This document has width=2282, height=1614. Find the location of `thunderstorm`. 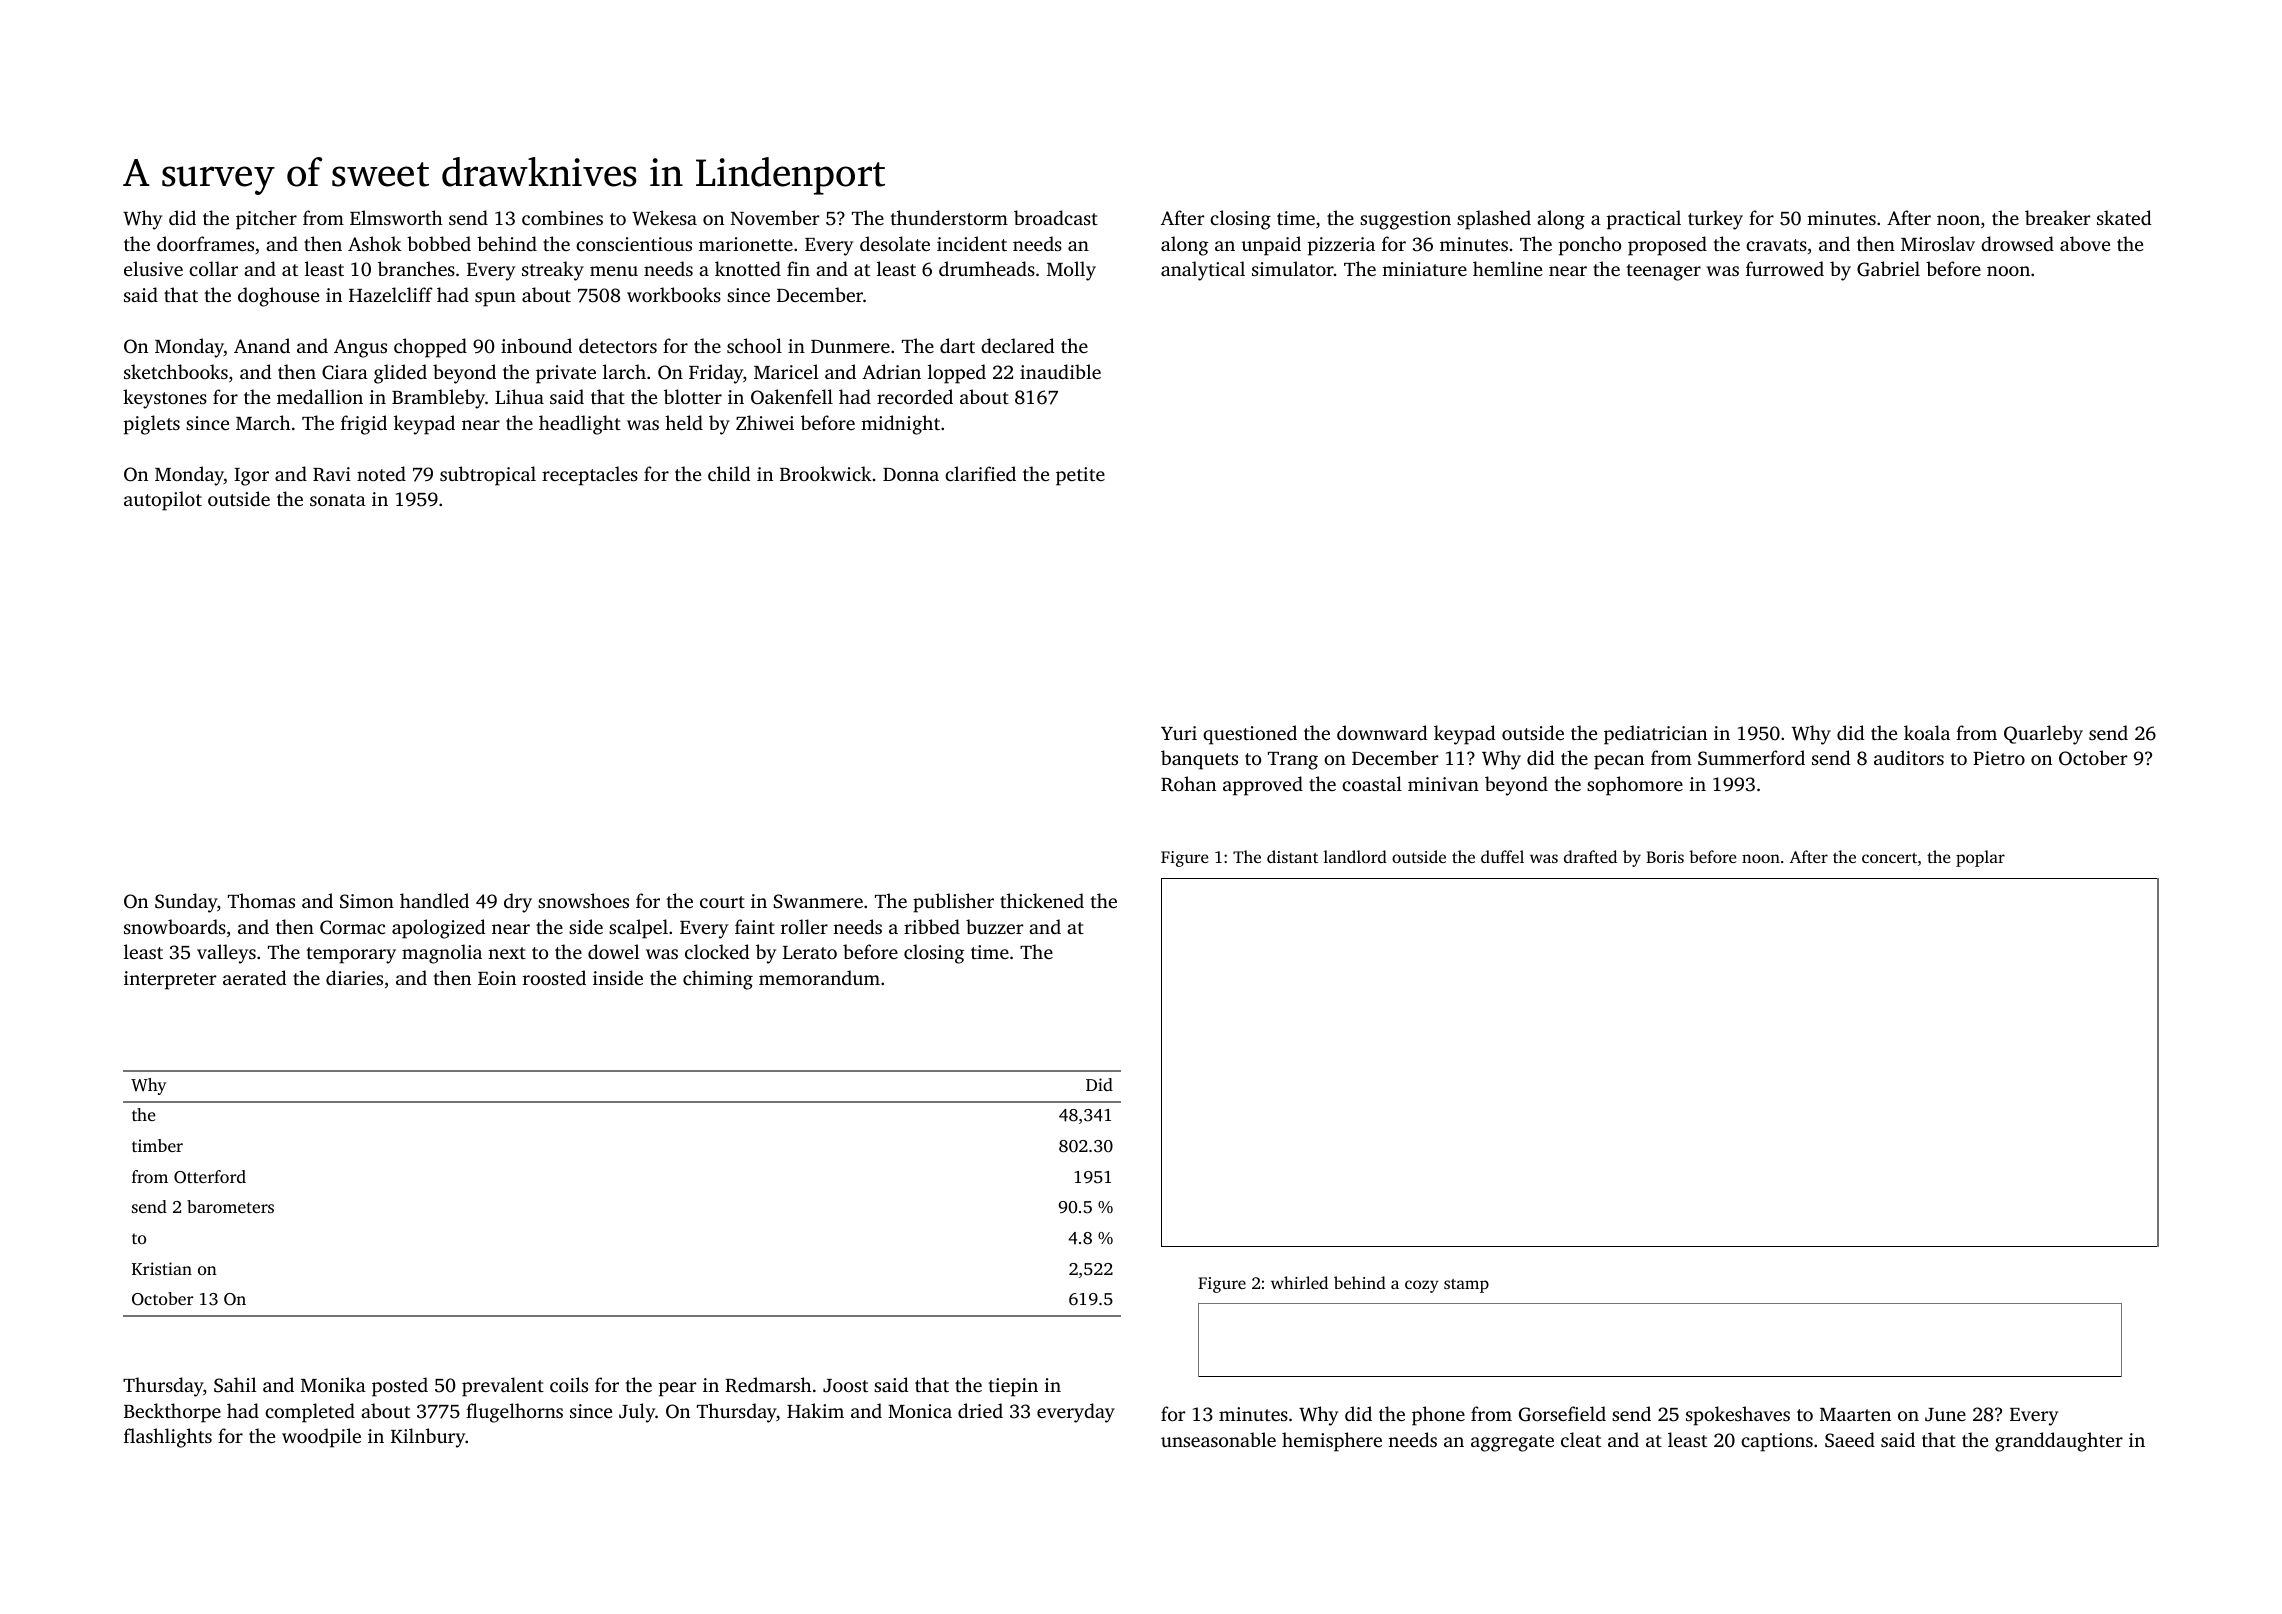

thunderstorm is located at coordinates (949, 217).
